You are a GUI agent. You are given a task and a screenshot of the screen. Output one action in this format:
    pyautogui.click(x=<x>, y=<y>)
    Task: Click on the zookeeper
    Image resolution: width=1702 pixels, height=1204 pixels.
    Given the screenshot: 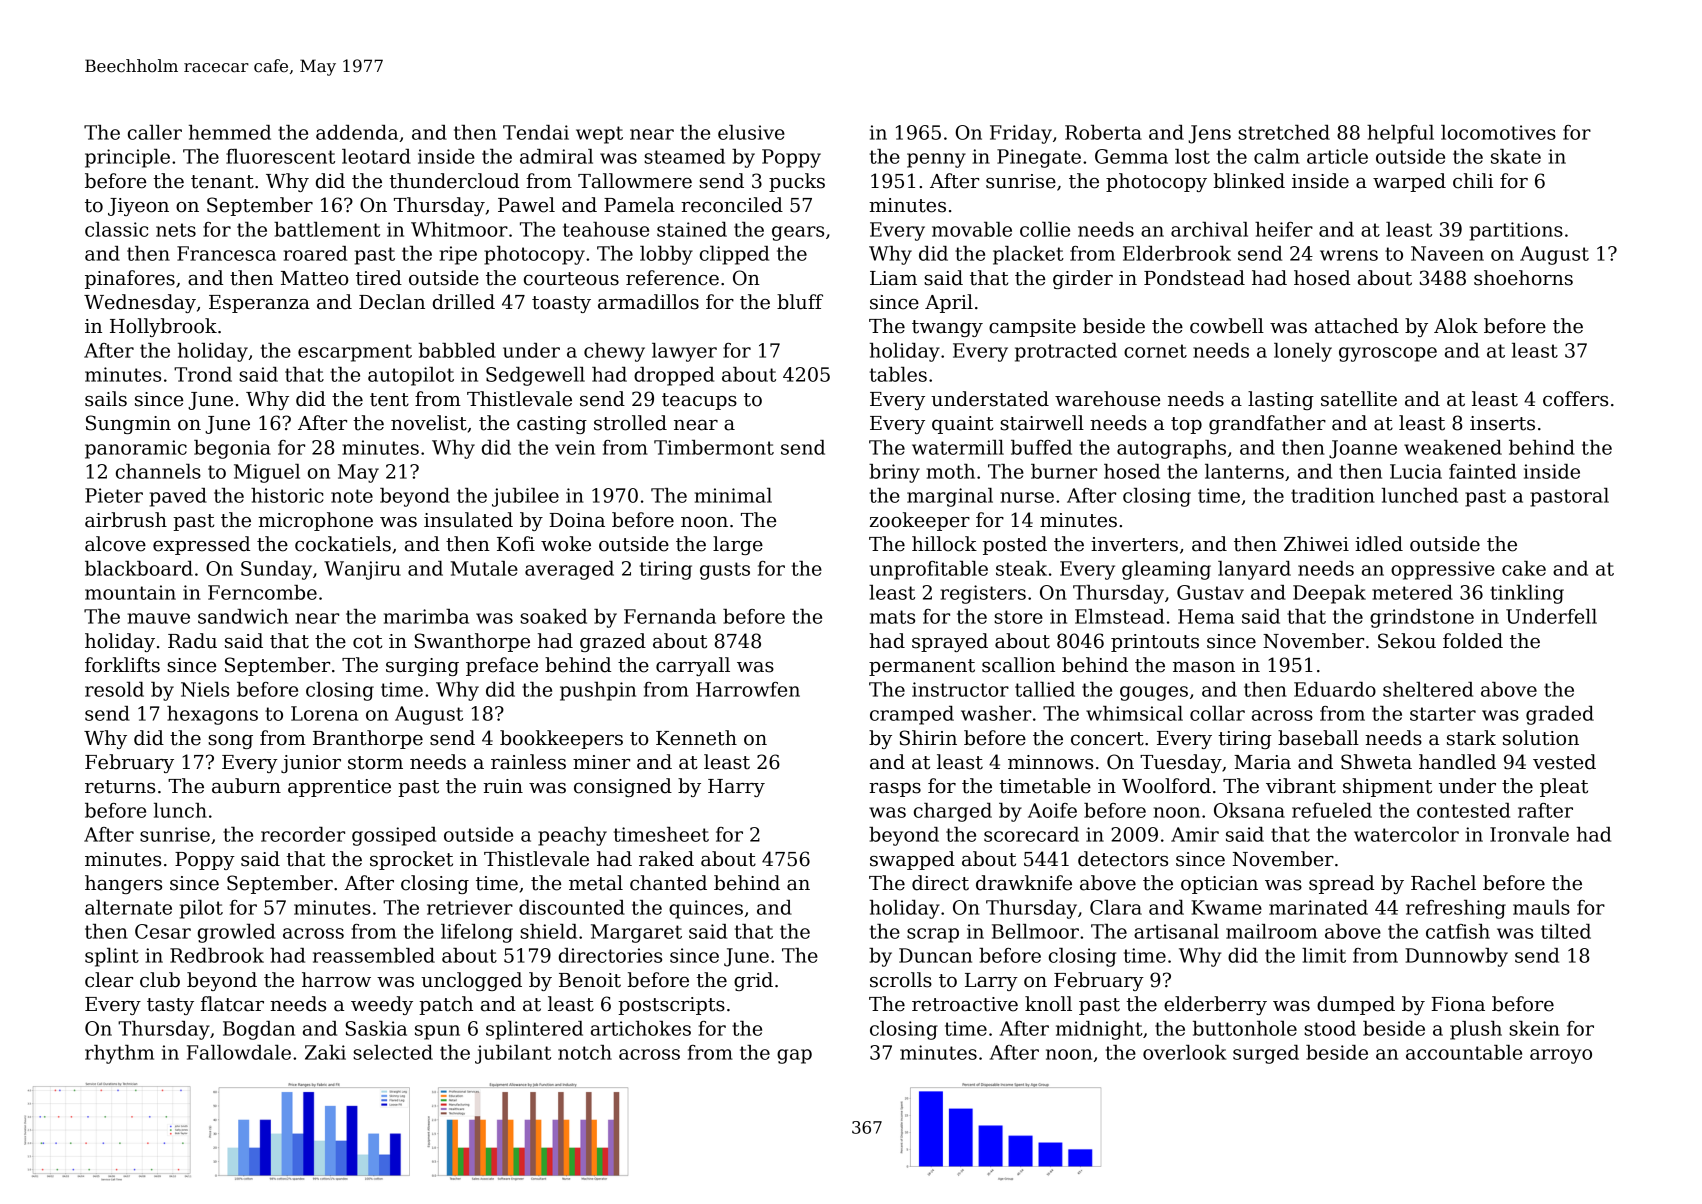 What is the action you would take?
    pyautogui.click(x=920, y=521)
